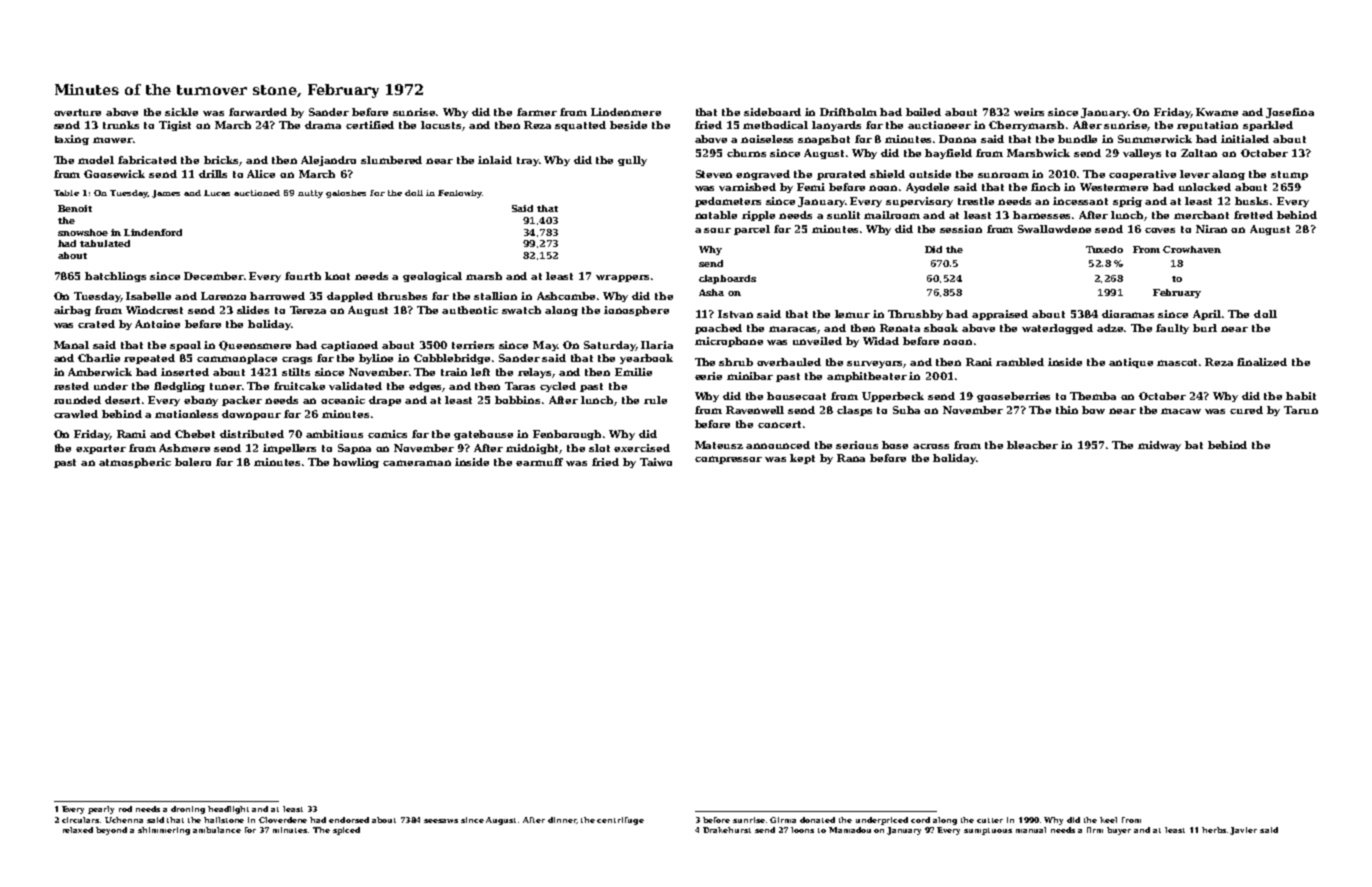  Describe the element at coordinates (1207, 126) in the page. I see `reputation` at that location.
